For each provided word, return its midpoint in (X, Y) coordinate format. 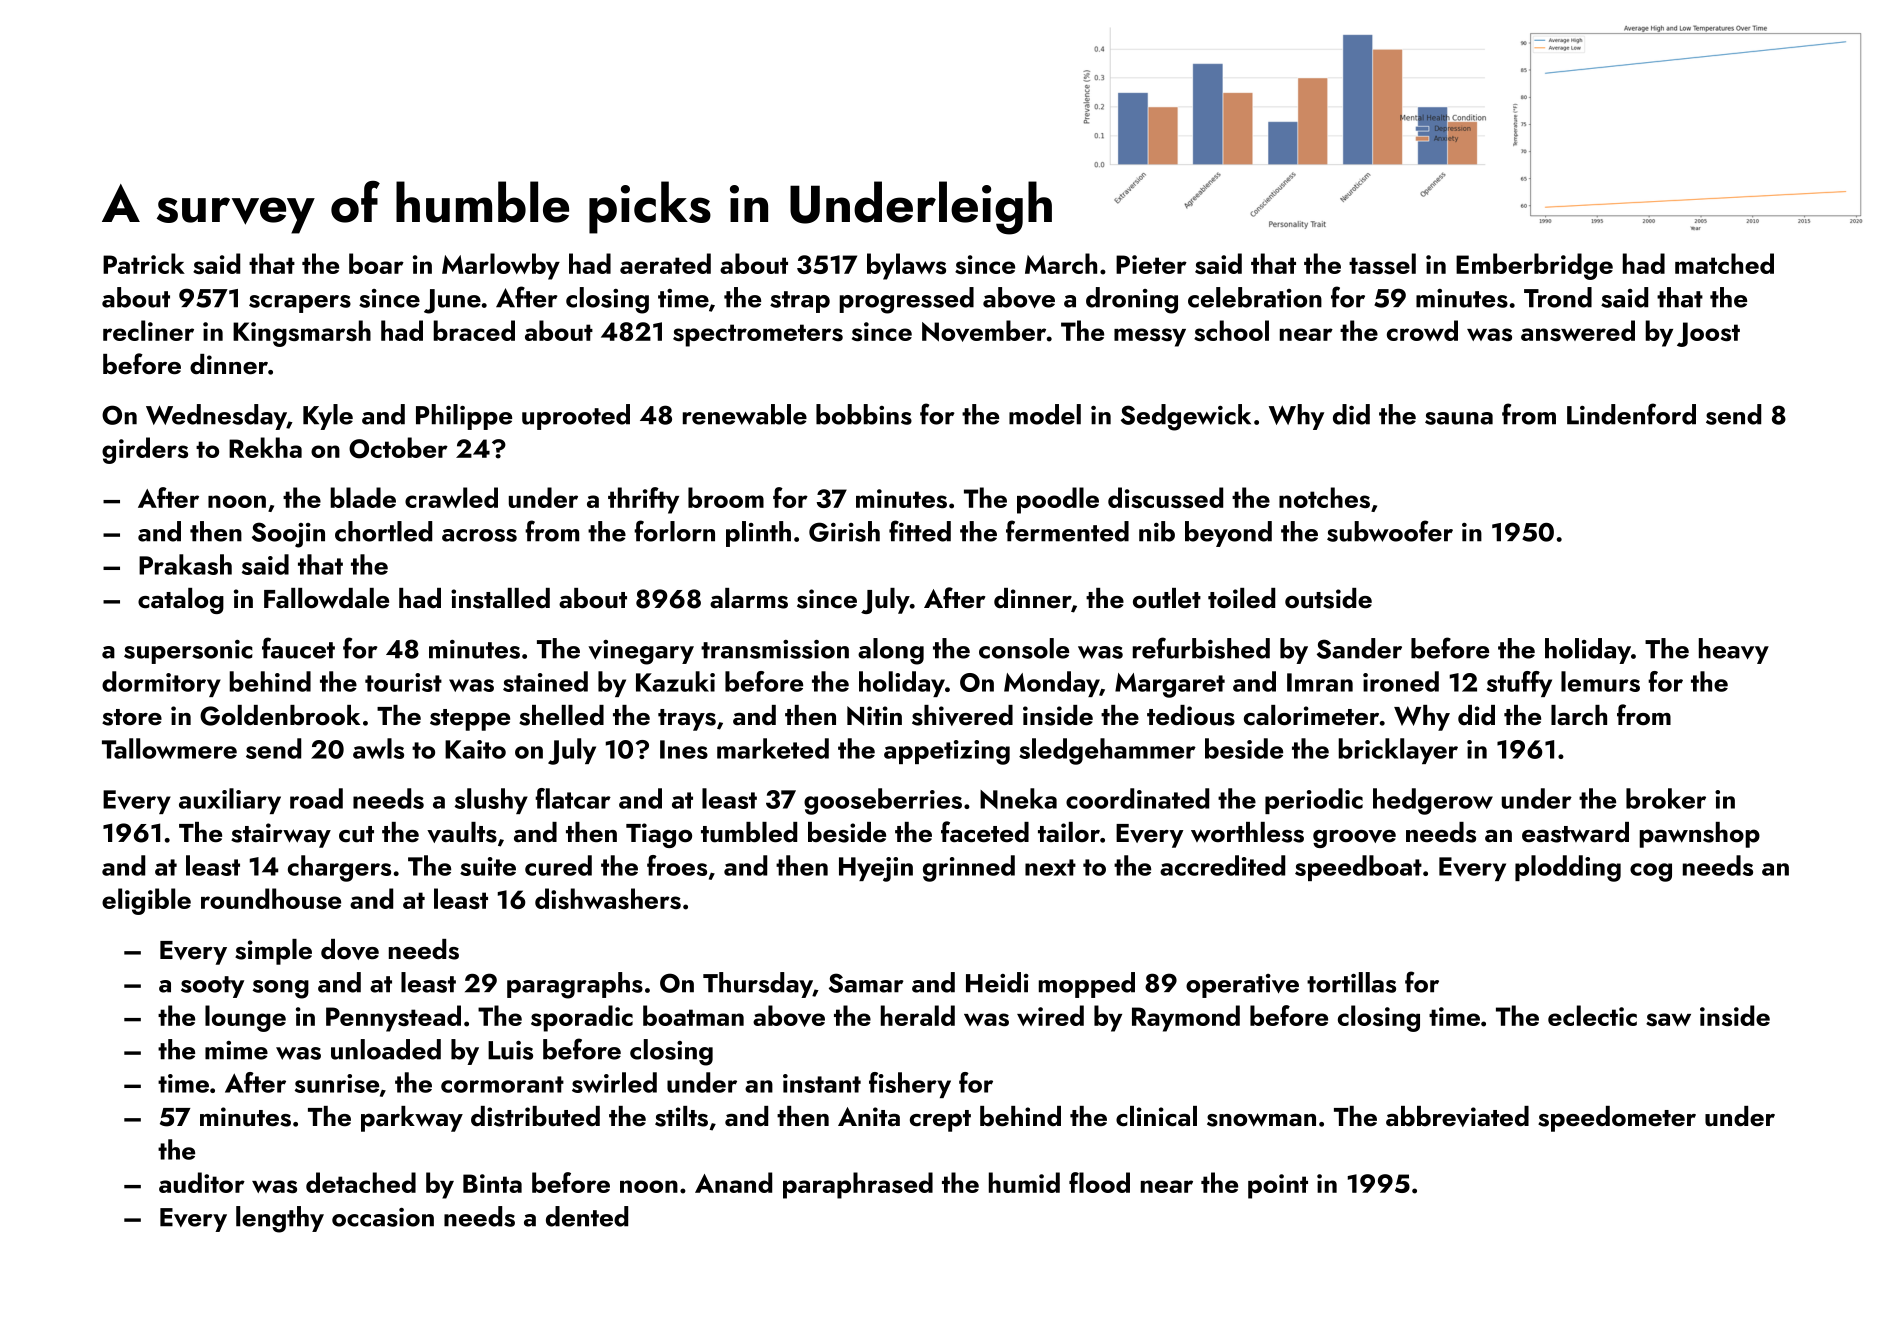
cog (1651, 872)
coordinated (1137, 798)
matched (1724, 263)
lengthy (280, 1219)
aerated (665, 263)
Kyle (328, 417)
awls (378, 748)
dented (587, 1216)
